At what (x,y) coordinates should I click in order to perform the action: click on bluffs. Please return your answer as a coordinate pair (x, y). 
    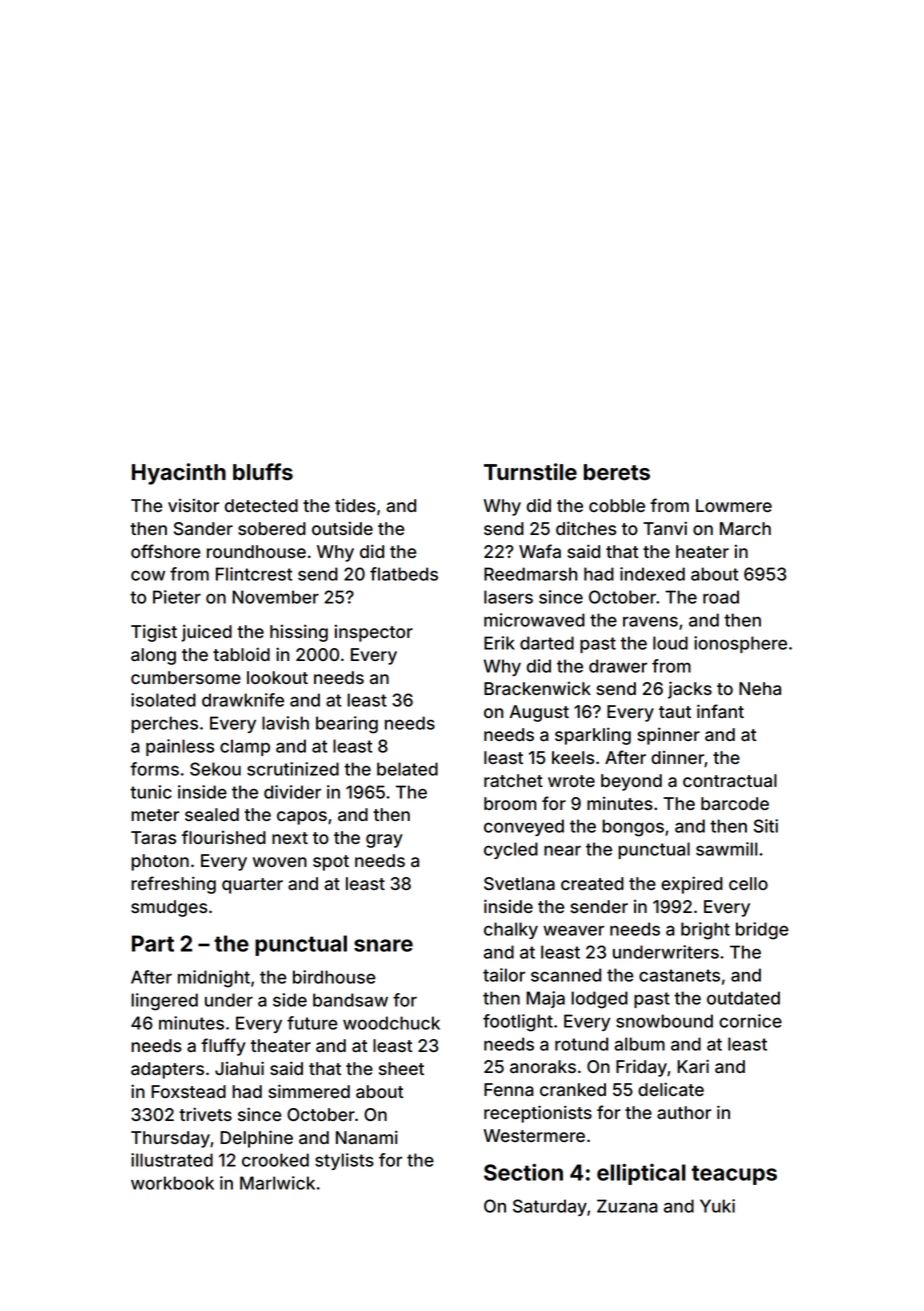
    Looking at the image, I should click on (263, 472).
